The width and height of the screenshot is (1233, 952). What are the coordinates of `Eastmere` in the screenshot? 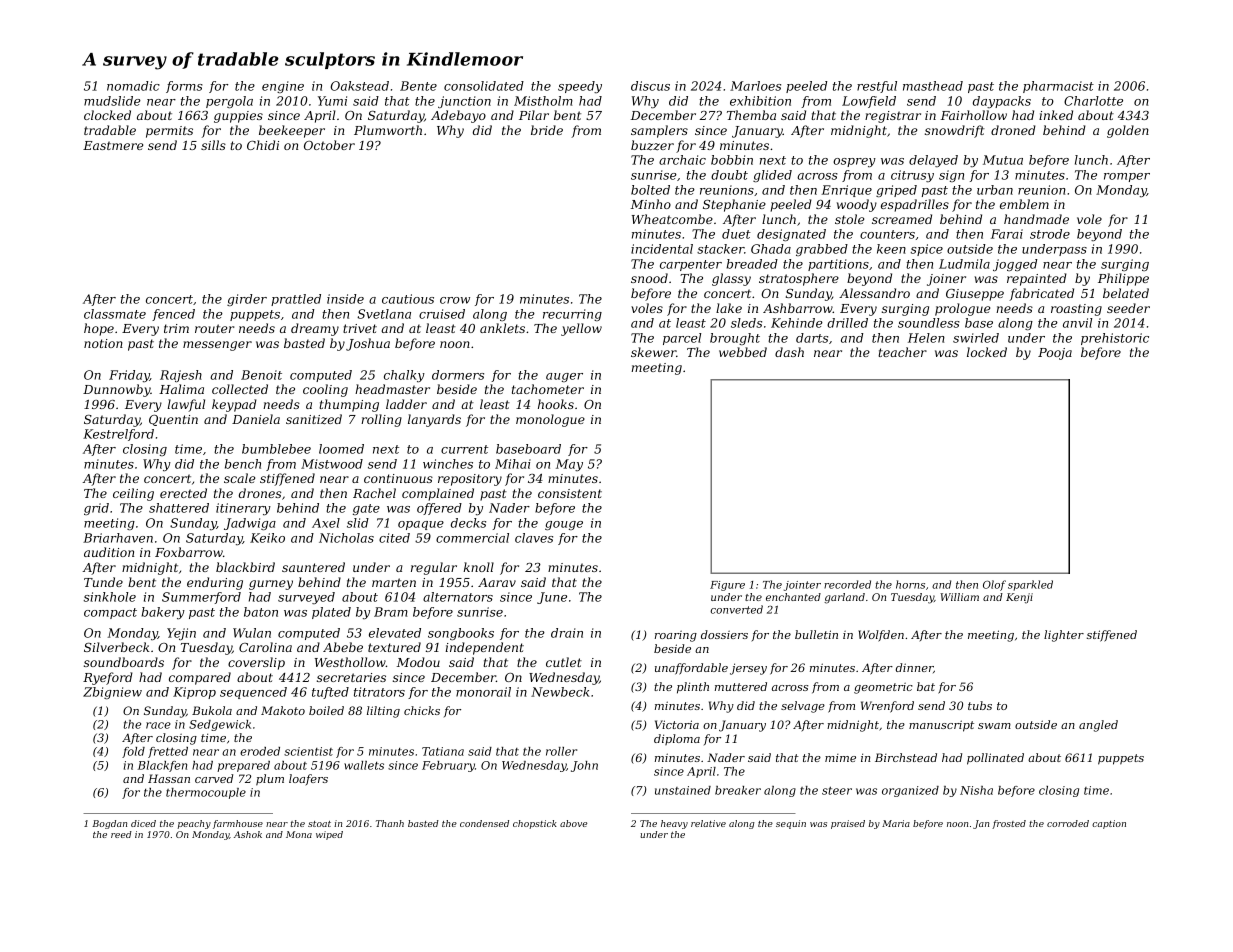 It's located at (113, 145).
